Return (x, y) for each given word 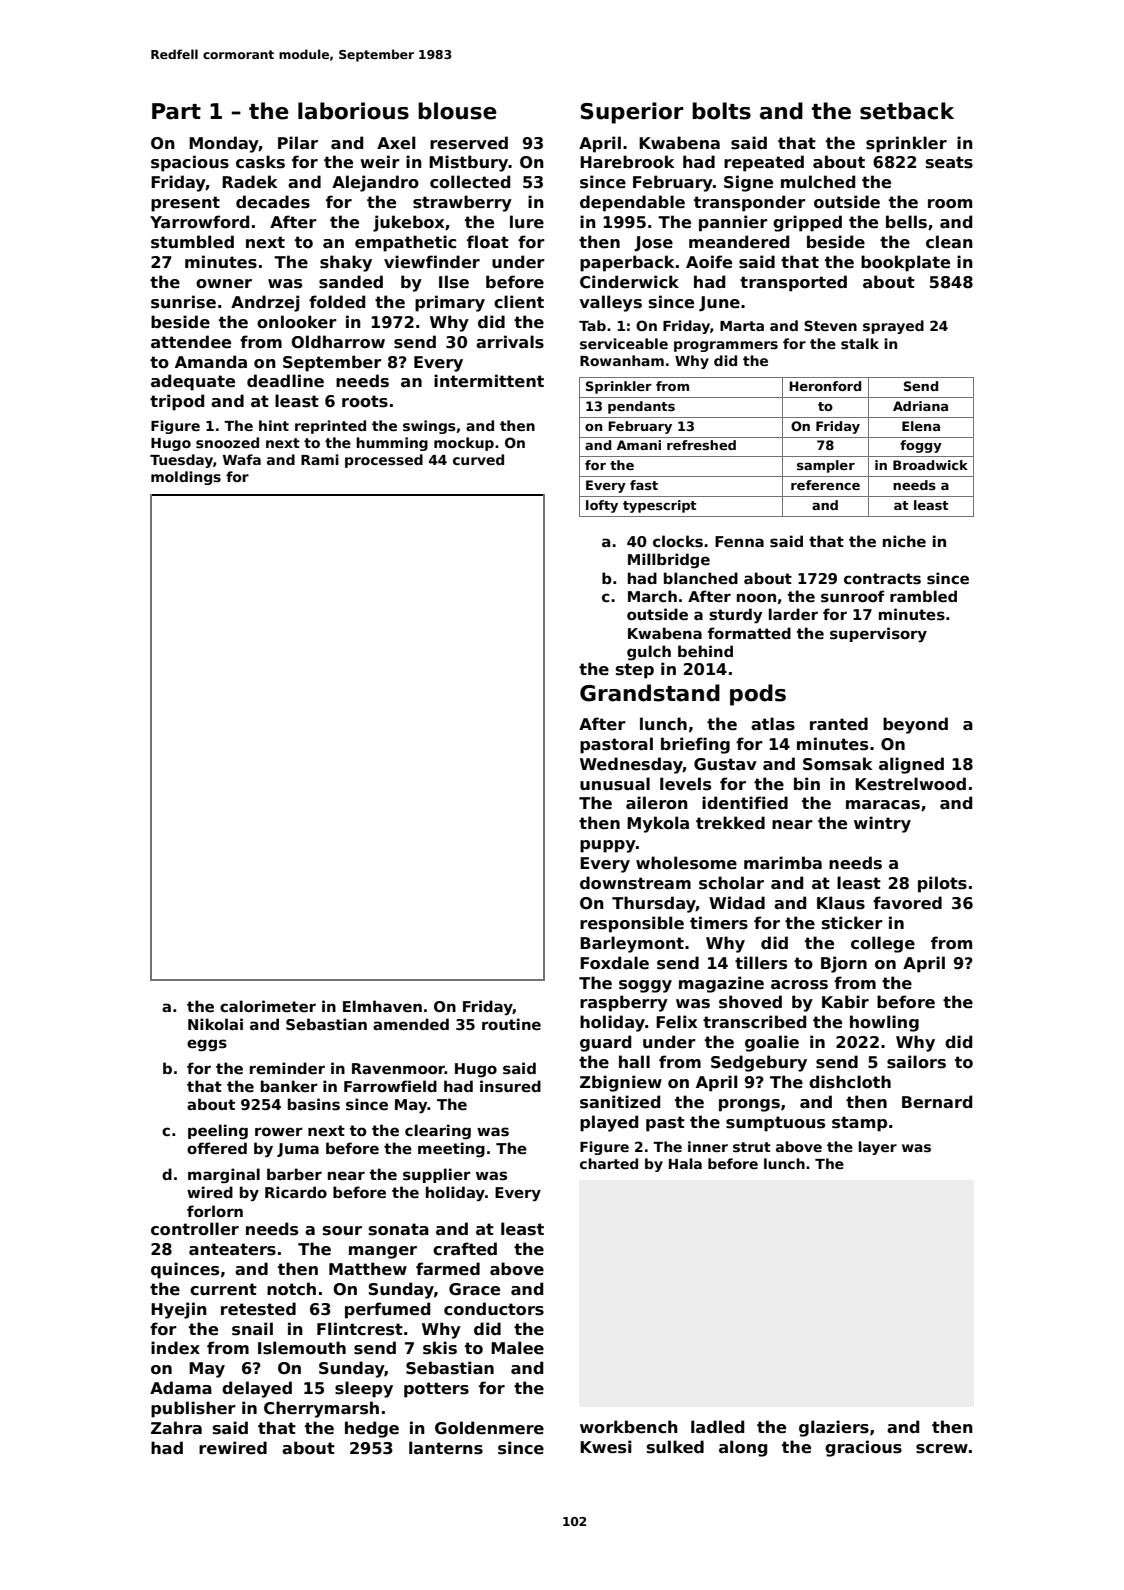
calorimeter (268, 1006)
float (488, 241)
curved (478, 459)
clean (949, 241)
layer (877, 1148)
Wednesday (631, 765)
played (609, 1123)
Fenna (739, 541)
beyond (915, 725)
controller (195, 1229)
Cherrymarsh (321, 1409)
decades (273, 202)
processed (384, 461)
